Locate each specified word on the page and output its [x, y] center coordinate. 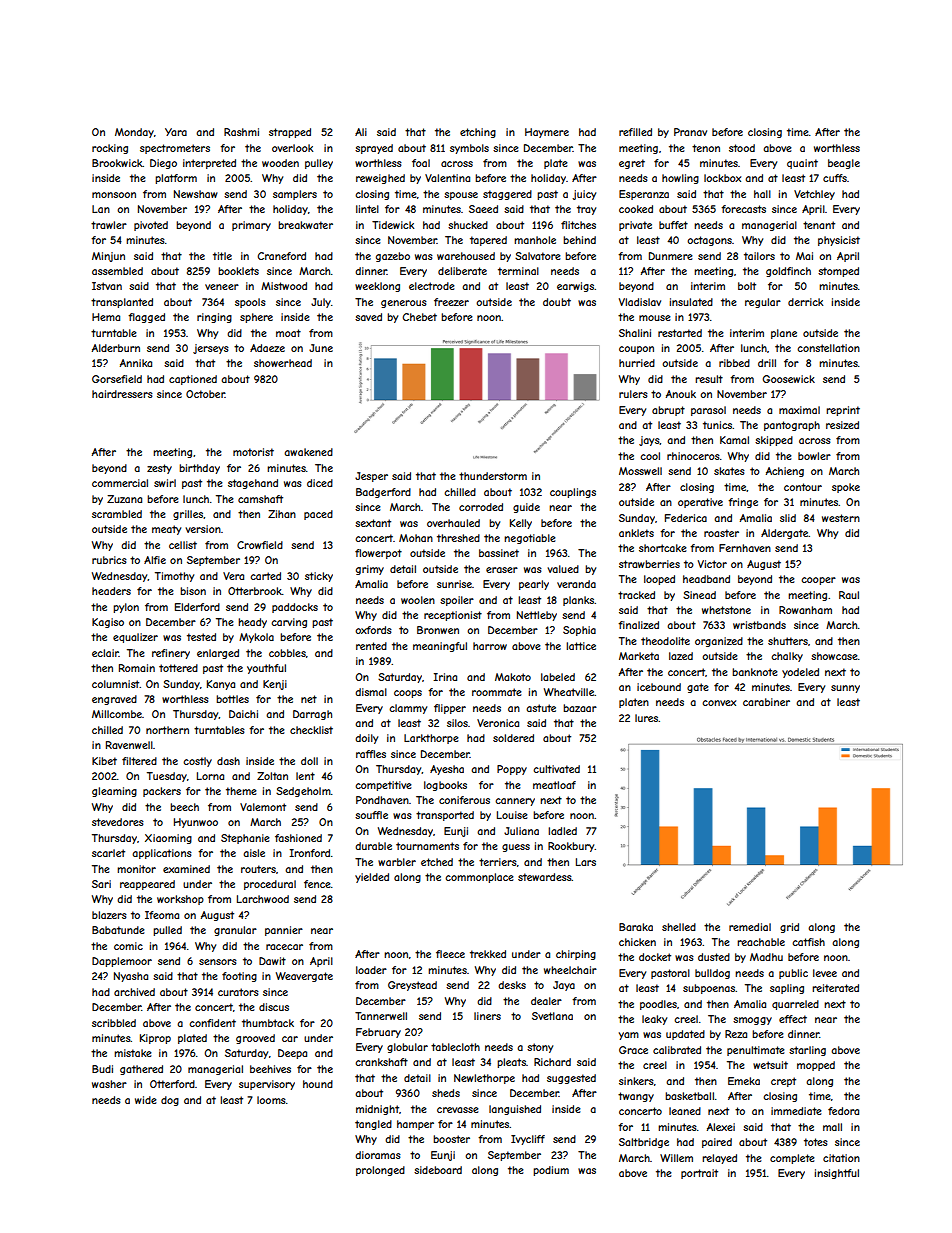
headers [111, 591]
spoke [846, 488]
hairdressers [122, 394]
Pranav [690, 132]
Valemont [263, 807]
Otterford [172, 1084]
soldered [513, 738]
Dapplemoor [122, 962]
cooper [818, 581]
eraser [502, 570]
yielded [372, 878]
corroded [481, 507]
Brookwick [117, 163]
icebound [659, 687]
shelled [679, 927]
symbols [469, 149]
